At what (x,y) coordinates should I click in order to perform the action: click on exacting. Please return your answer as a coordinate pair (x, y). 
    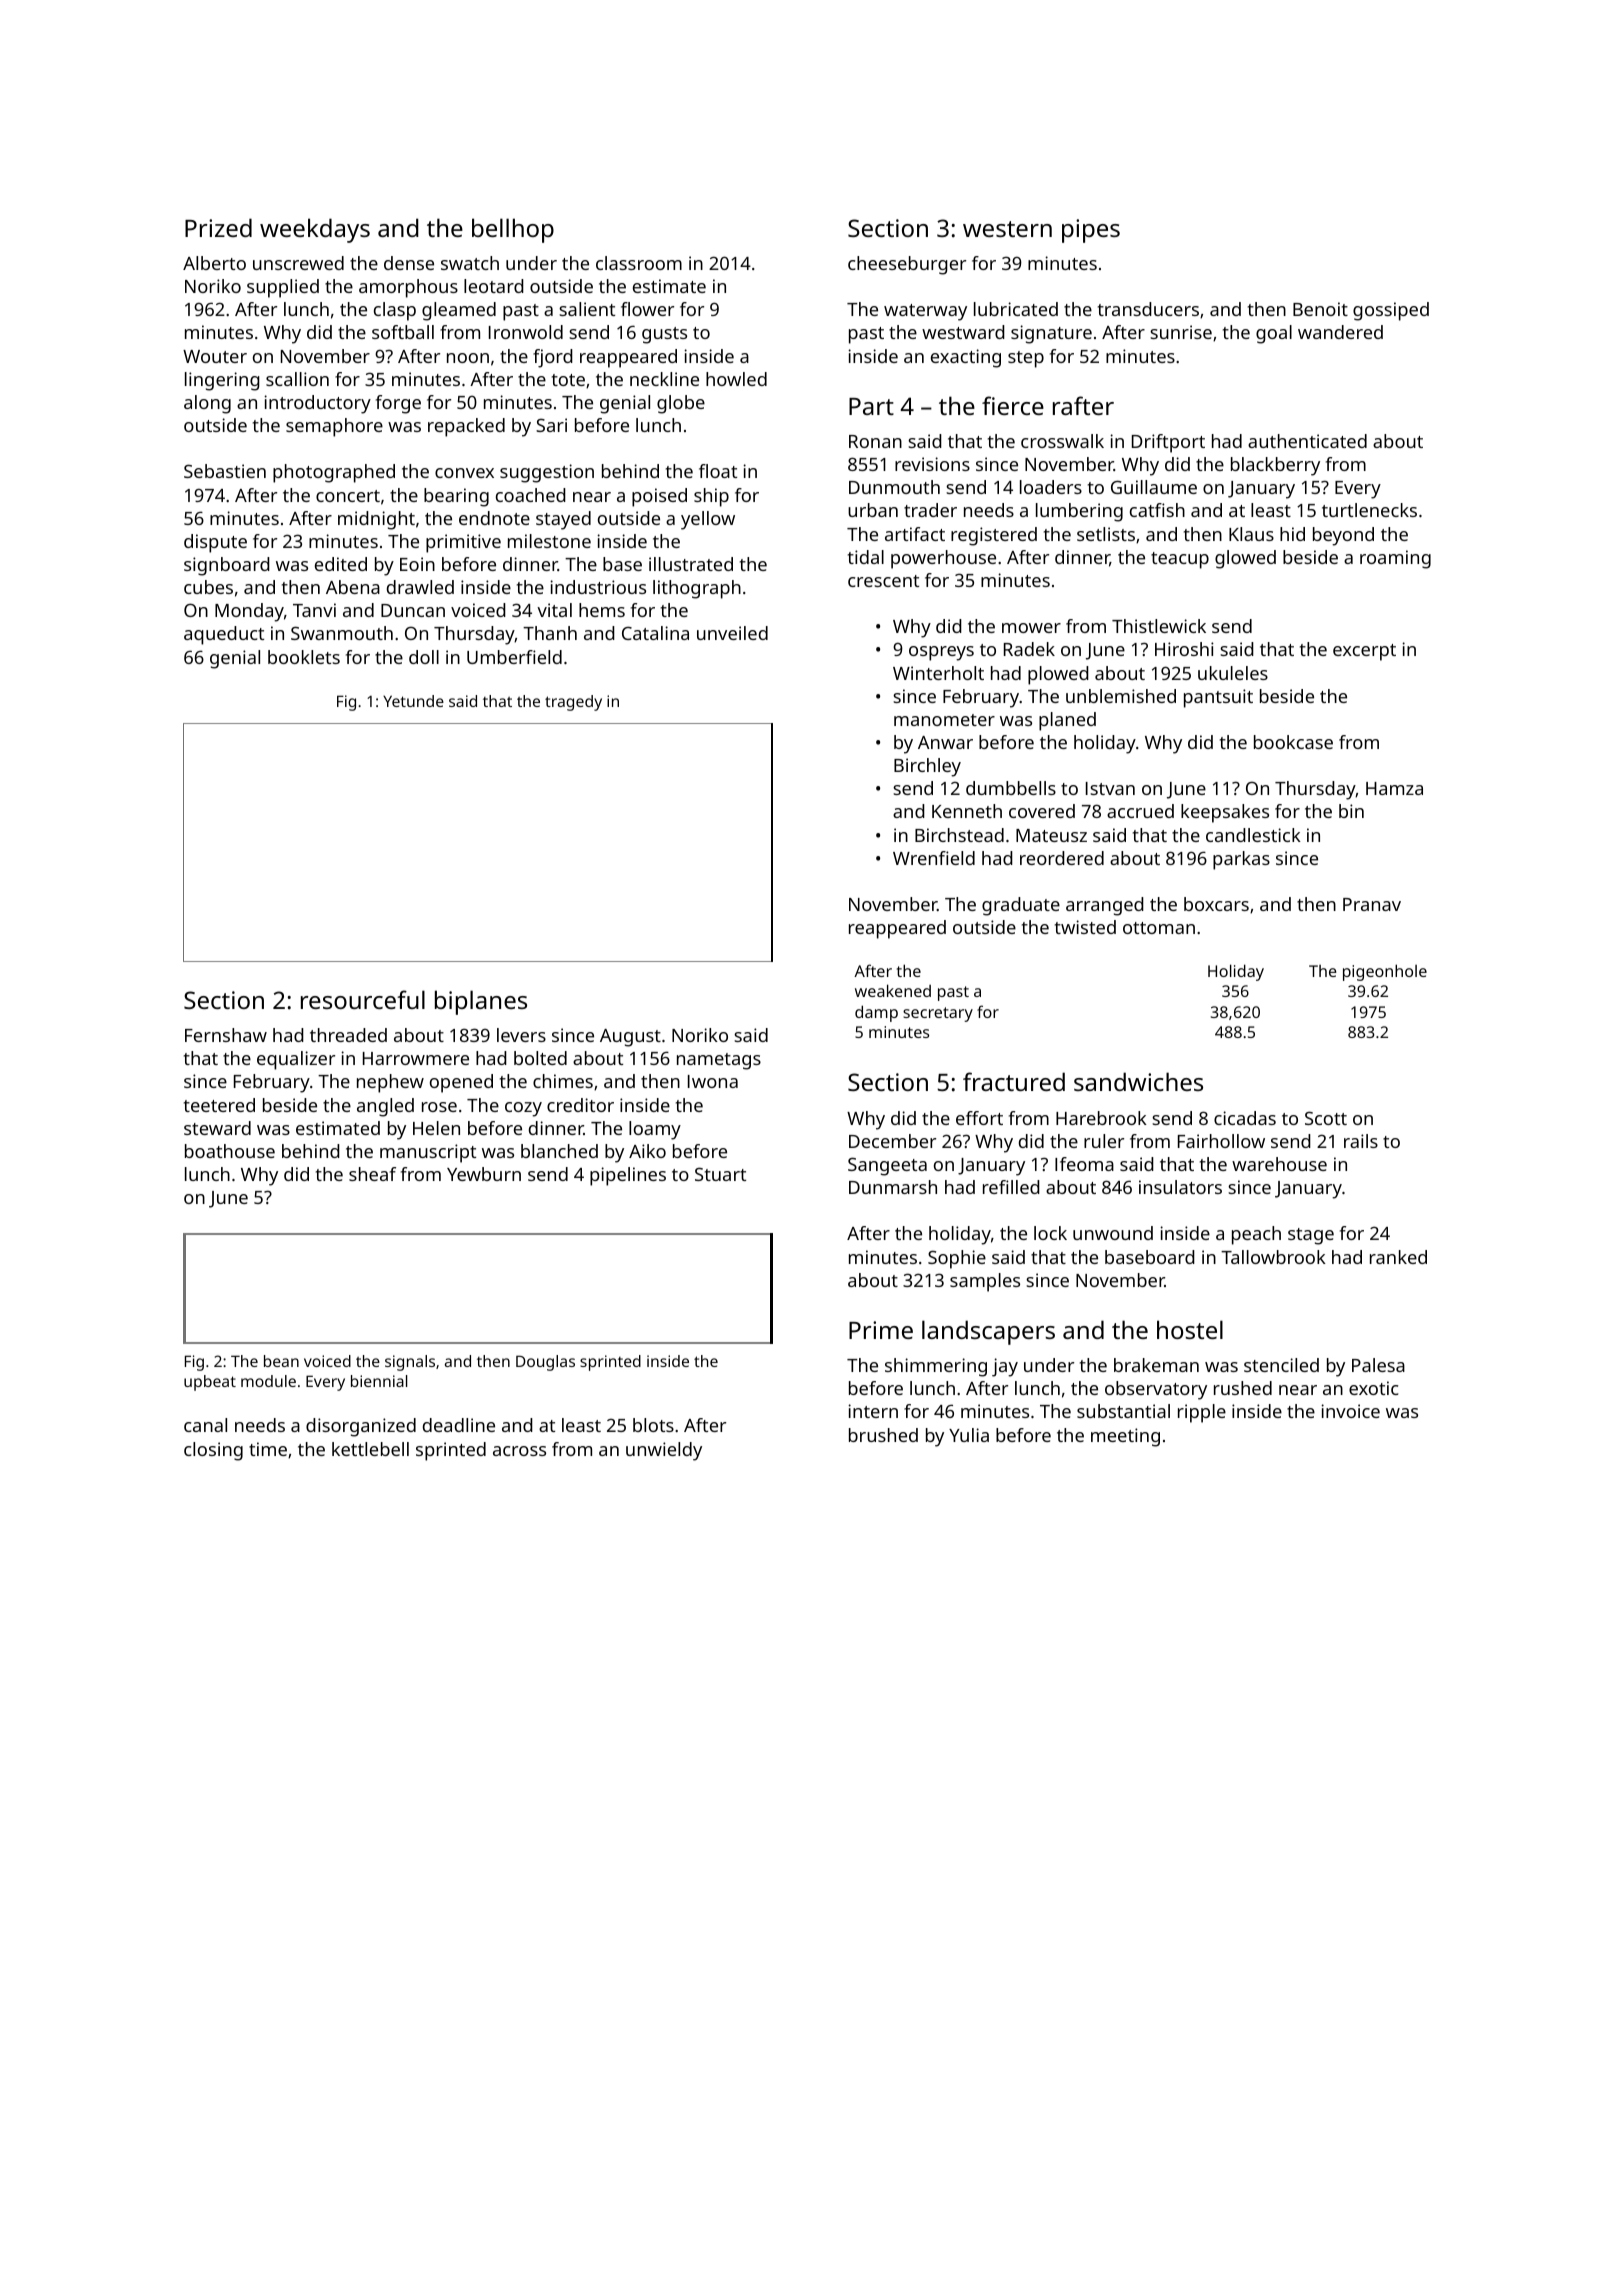
    Looking at the image, I should click on (966, 358).
